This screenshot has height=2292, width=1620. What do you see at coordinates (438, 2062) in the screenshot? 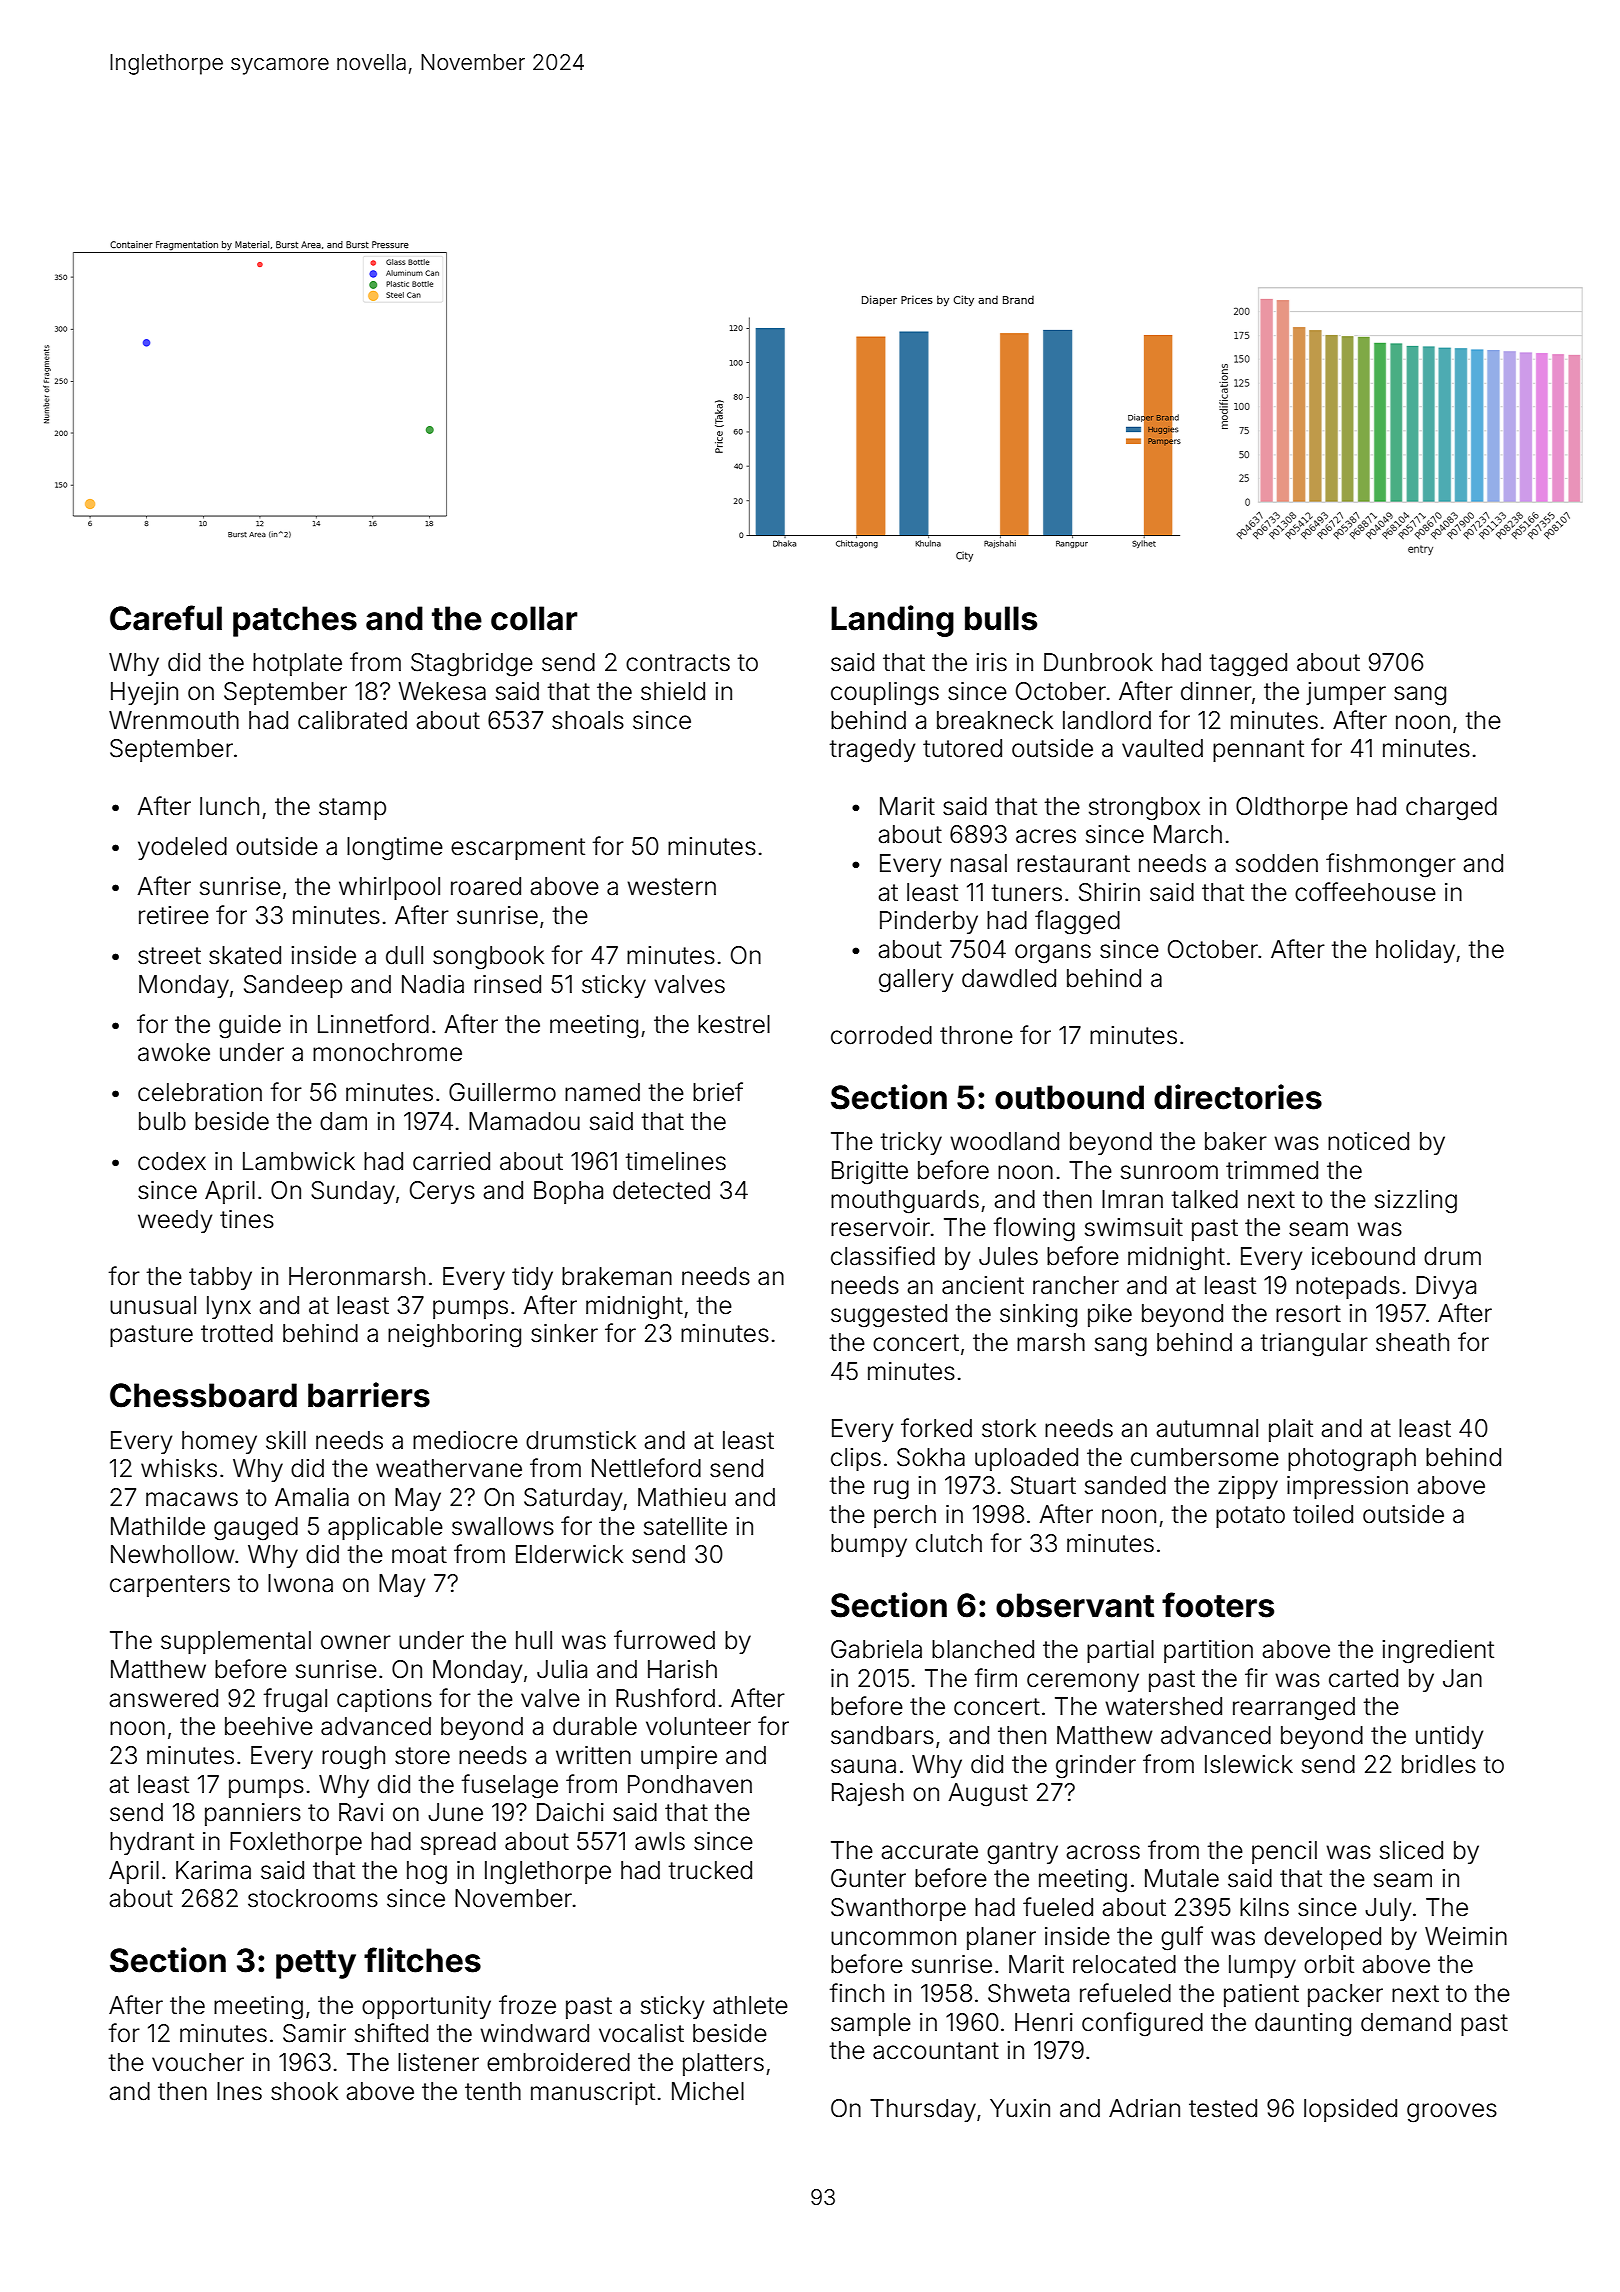
I see `listener` at bounding box center [438, 2062].
